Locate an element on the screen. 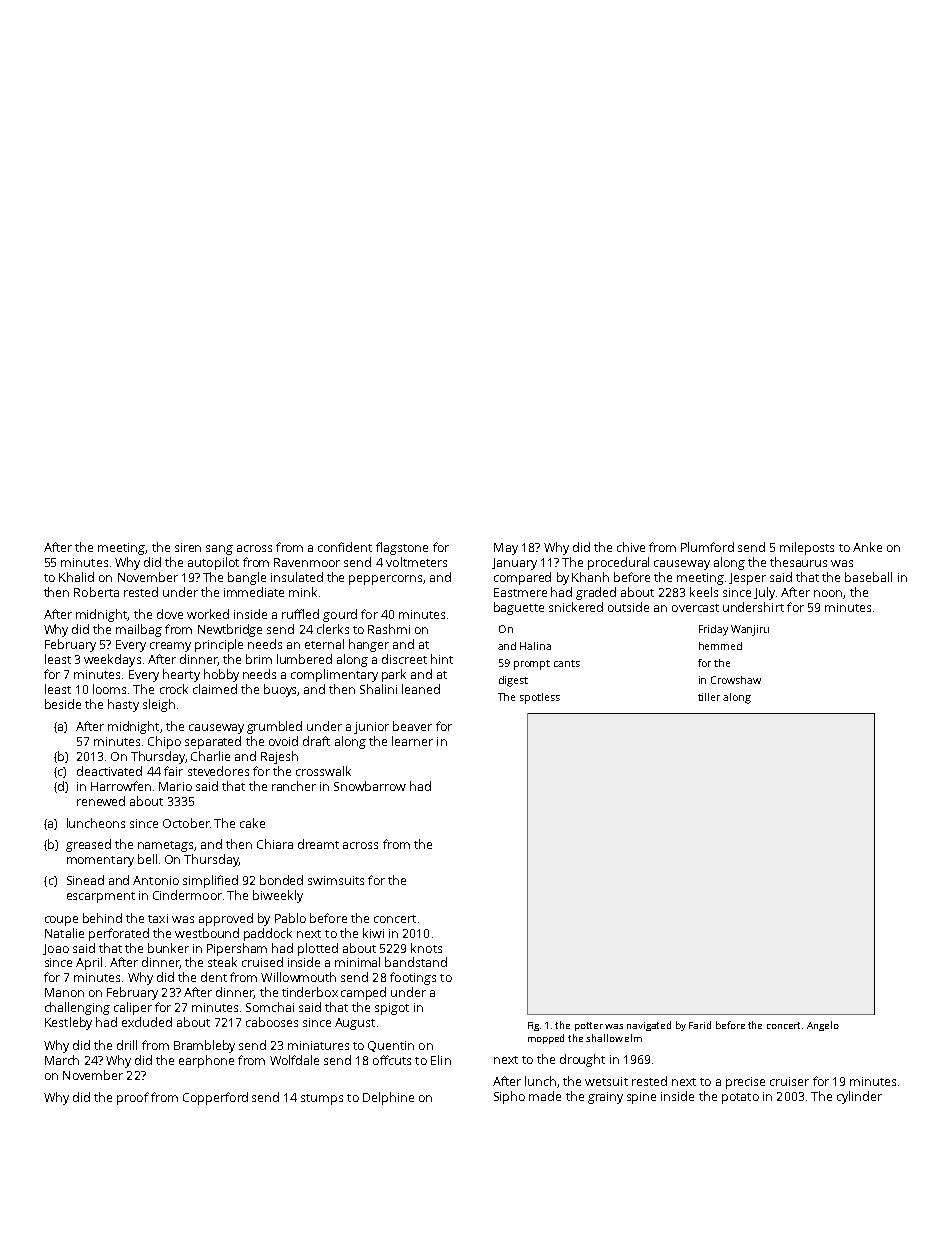 The image size is (952, 1233). deactivated is located at coordinates (109, 771).
